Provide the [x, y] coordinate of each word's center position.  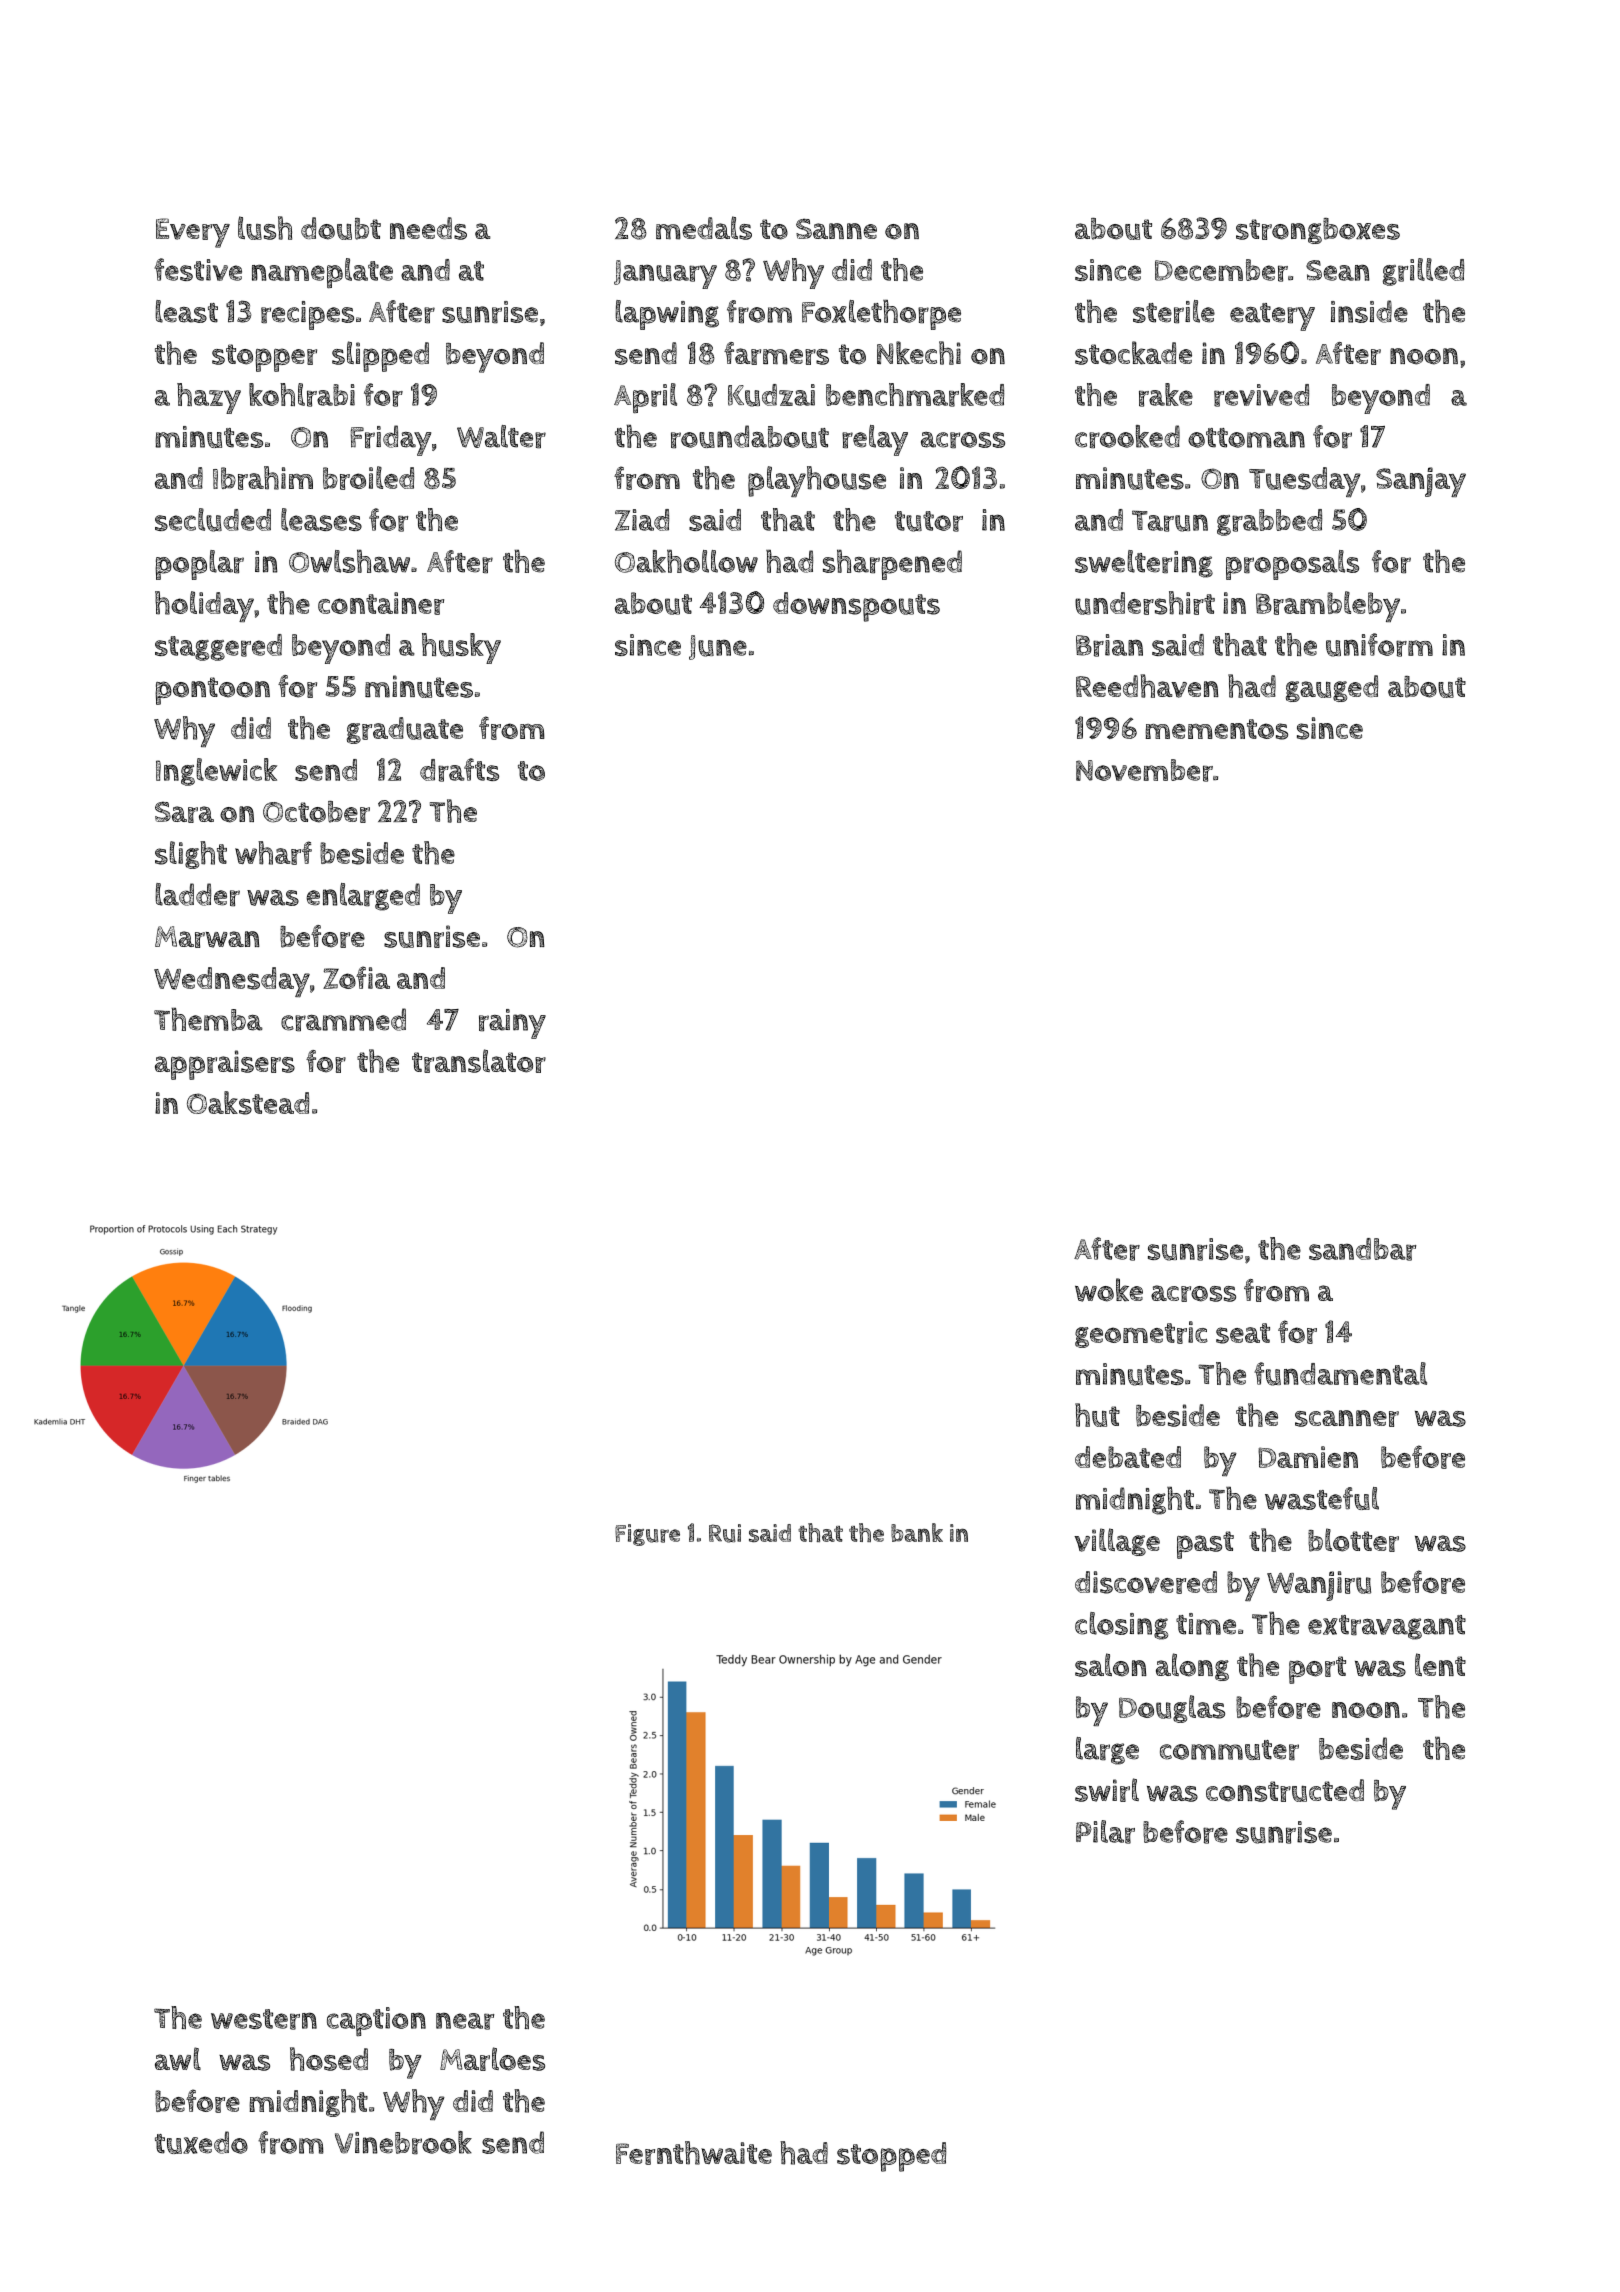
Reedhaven [1147, 686]
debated [1128, 1457]
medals [704, 228]
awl [178, 2059]
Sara [184, 812]
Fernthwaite [694, 2153]
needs [428, 228]
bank [917, 1532]
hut [1097, 1415]
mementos [1216, 729]
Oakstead [248, 1103]
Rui [725, 1533]
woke [1109, 1290]
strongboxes [1318, 231]
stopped [891, 2157]
